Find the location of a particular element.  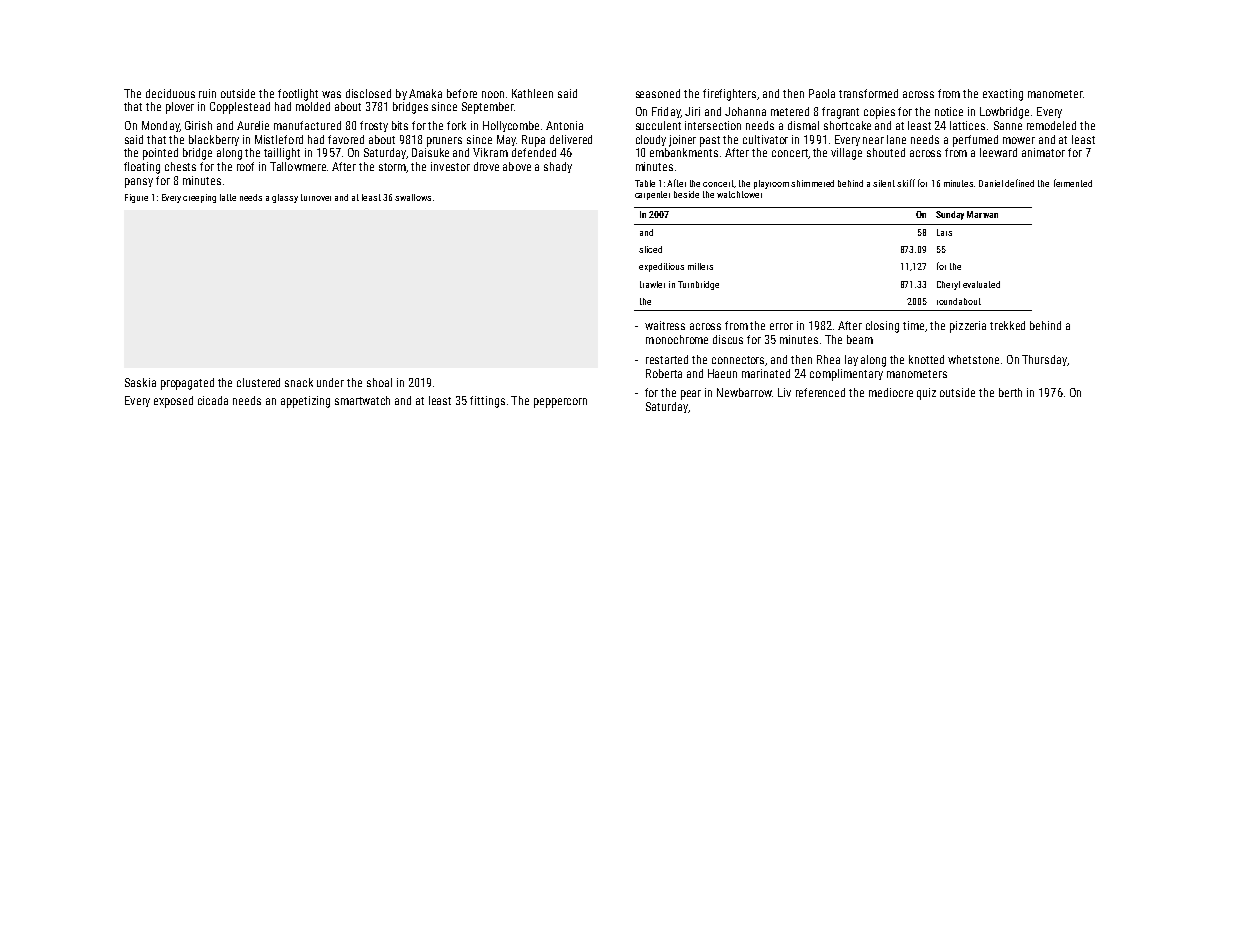

animator is located at coordinates (1043, 152).
